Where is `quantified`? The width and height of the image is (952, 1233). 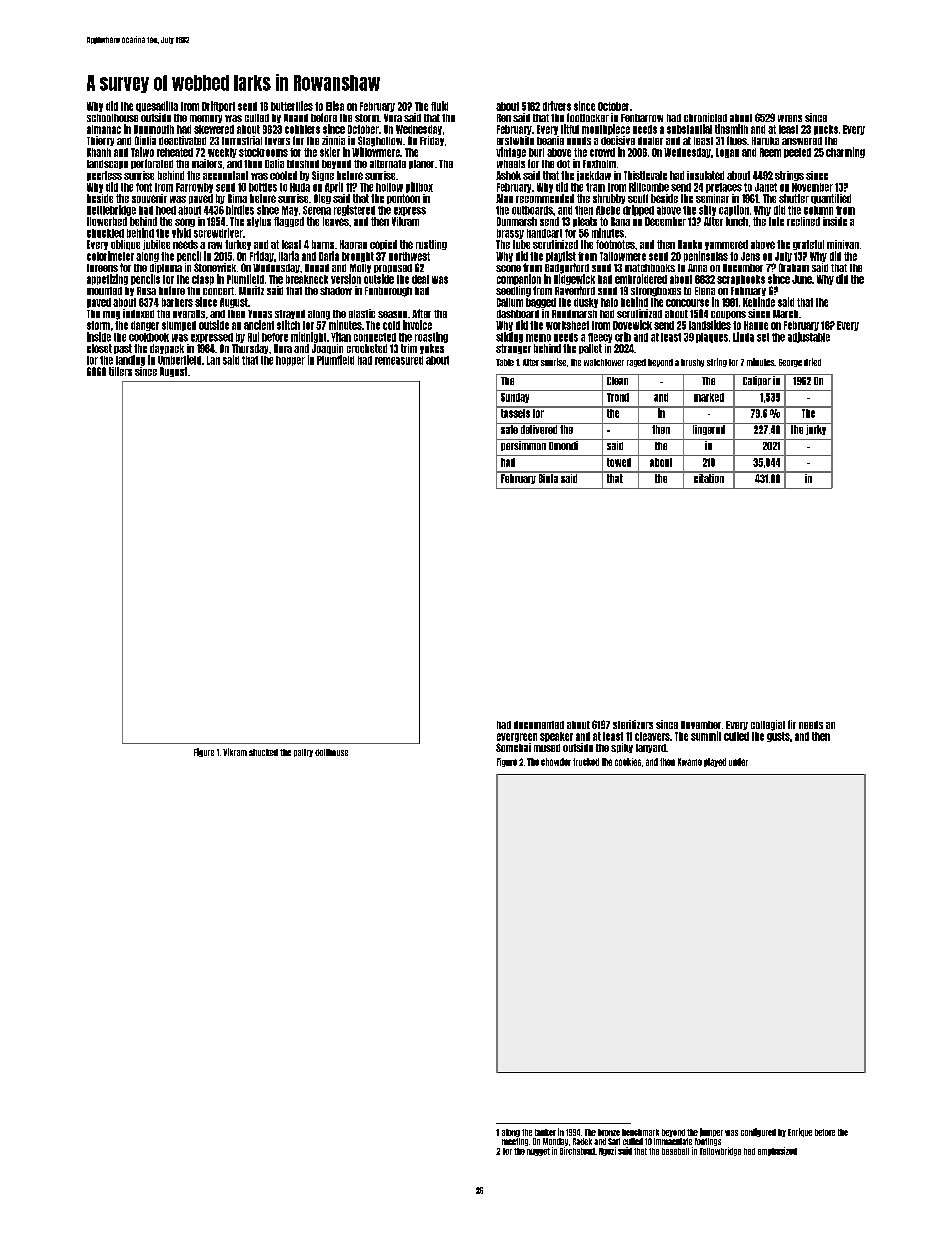 quantified is located at coordinates (831, 199).
